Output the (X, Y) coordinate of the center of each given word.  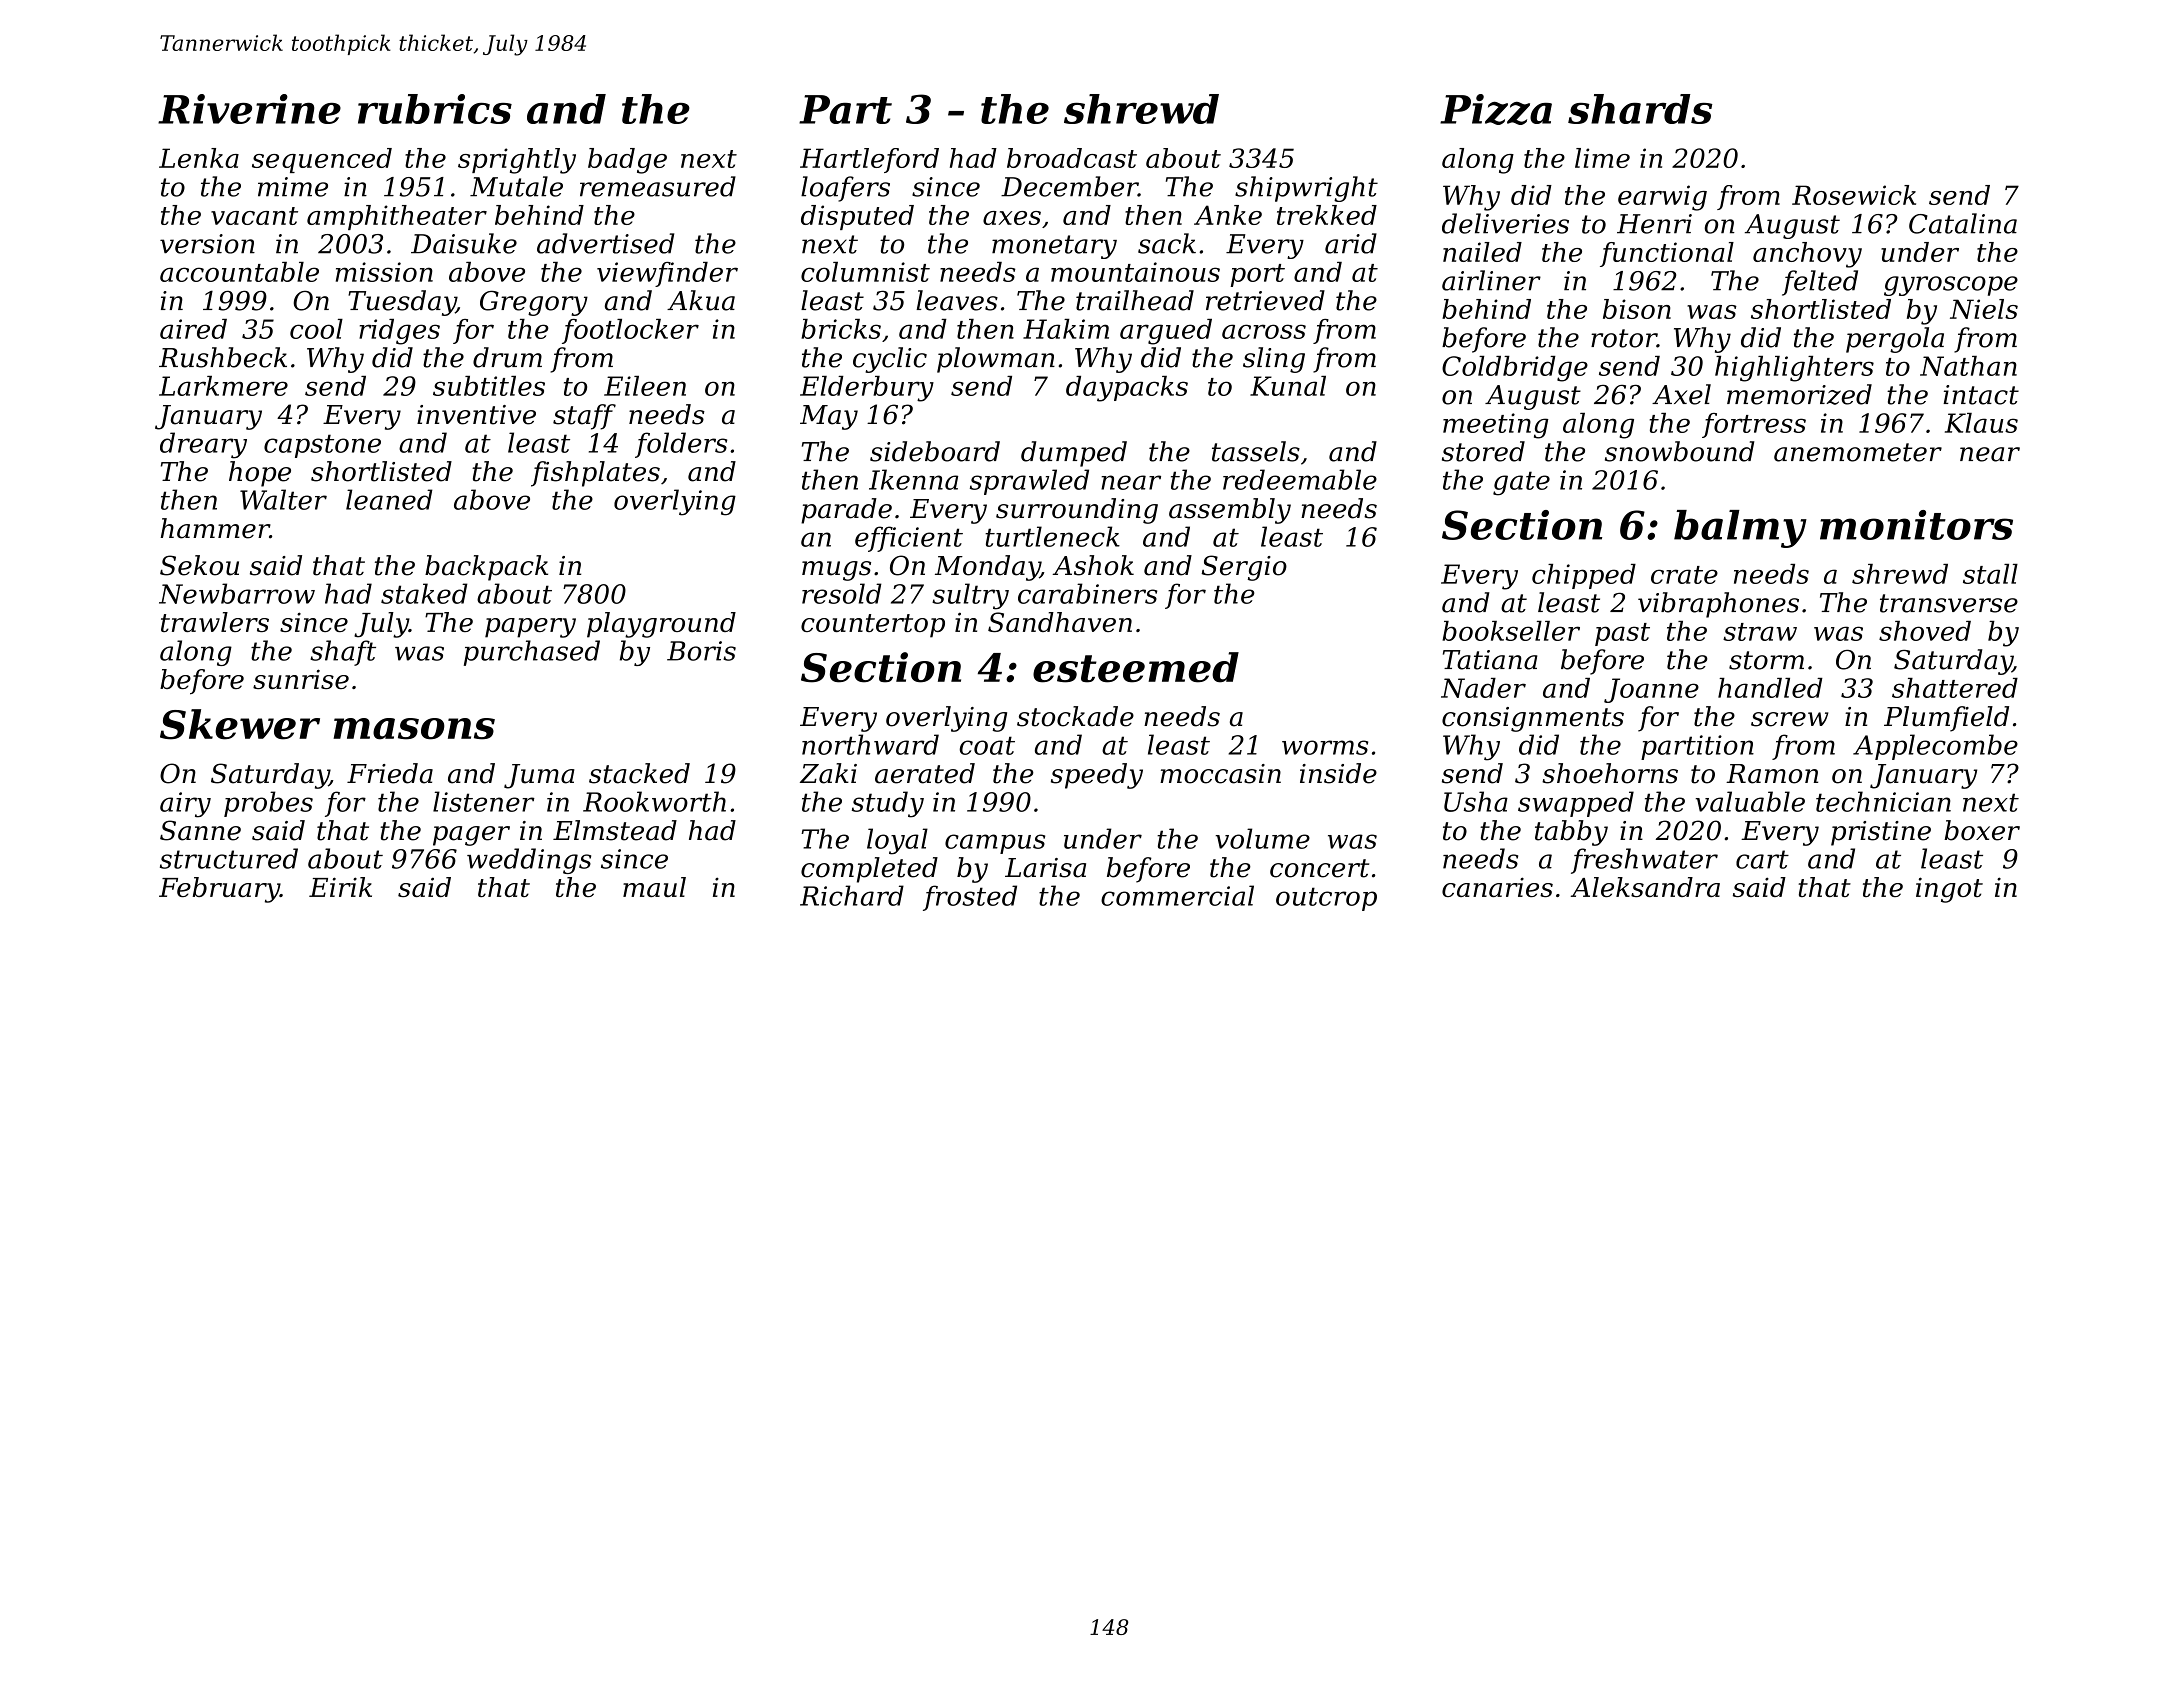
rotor (1624, 338)
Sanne (200, 830)
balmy (1740, 529)
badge (627, 161)
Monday (987, 568)
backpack (486, 568)
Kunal (1288, 386)
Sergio (1244, 568)
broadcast (1072, 158)
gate (1521, 483)
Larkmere (223, 386)
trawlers (215, 622)
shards (1640, 109)
